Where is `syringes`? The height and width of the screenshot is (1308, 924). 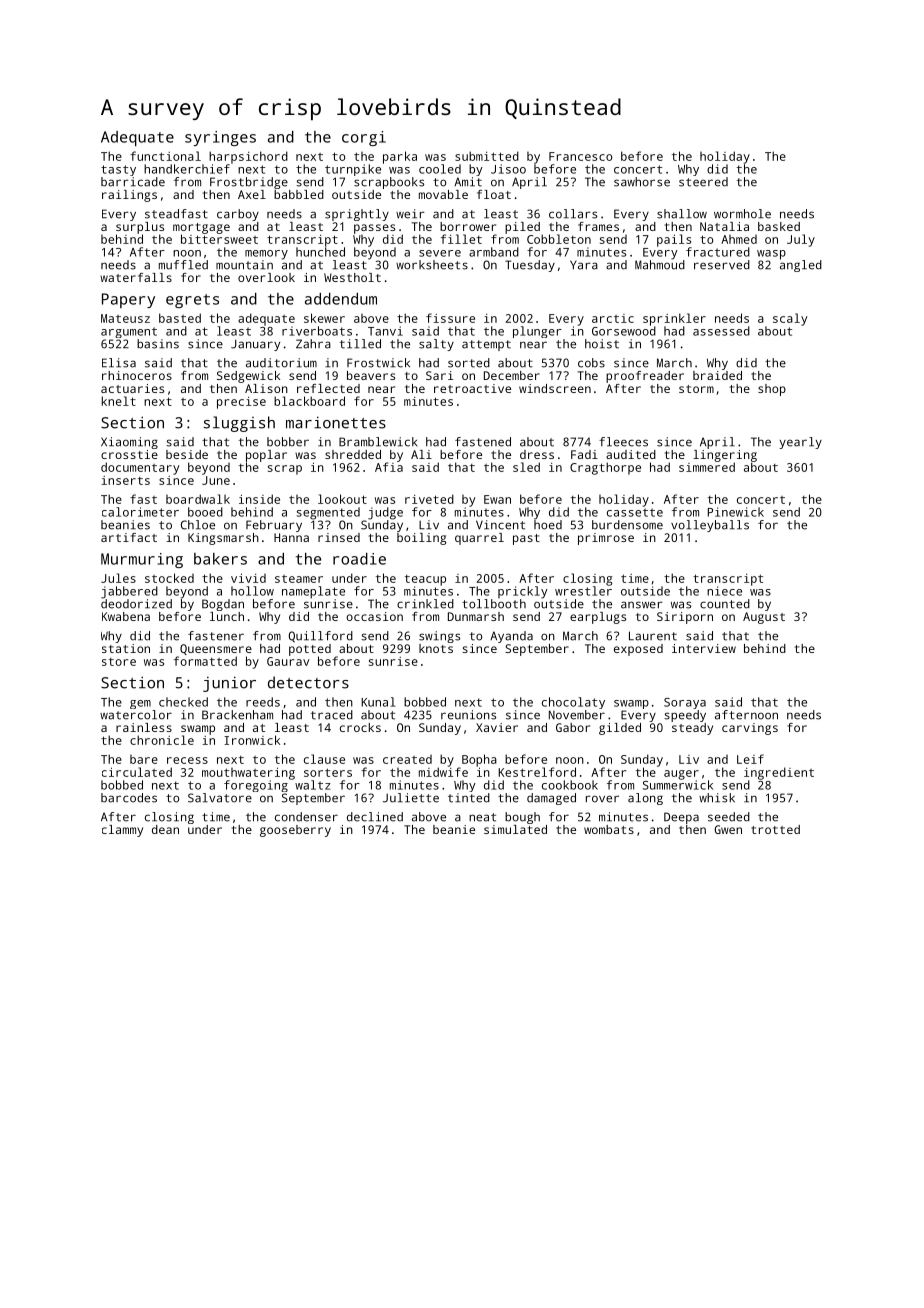 syringes is located at coordinates (220, 138).
